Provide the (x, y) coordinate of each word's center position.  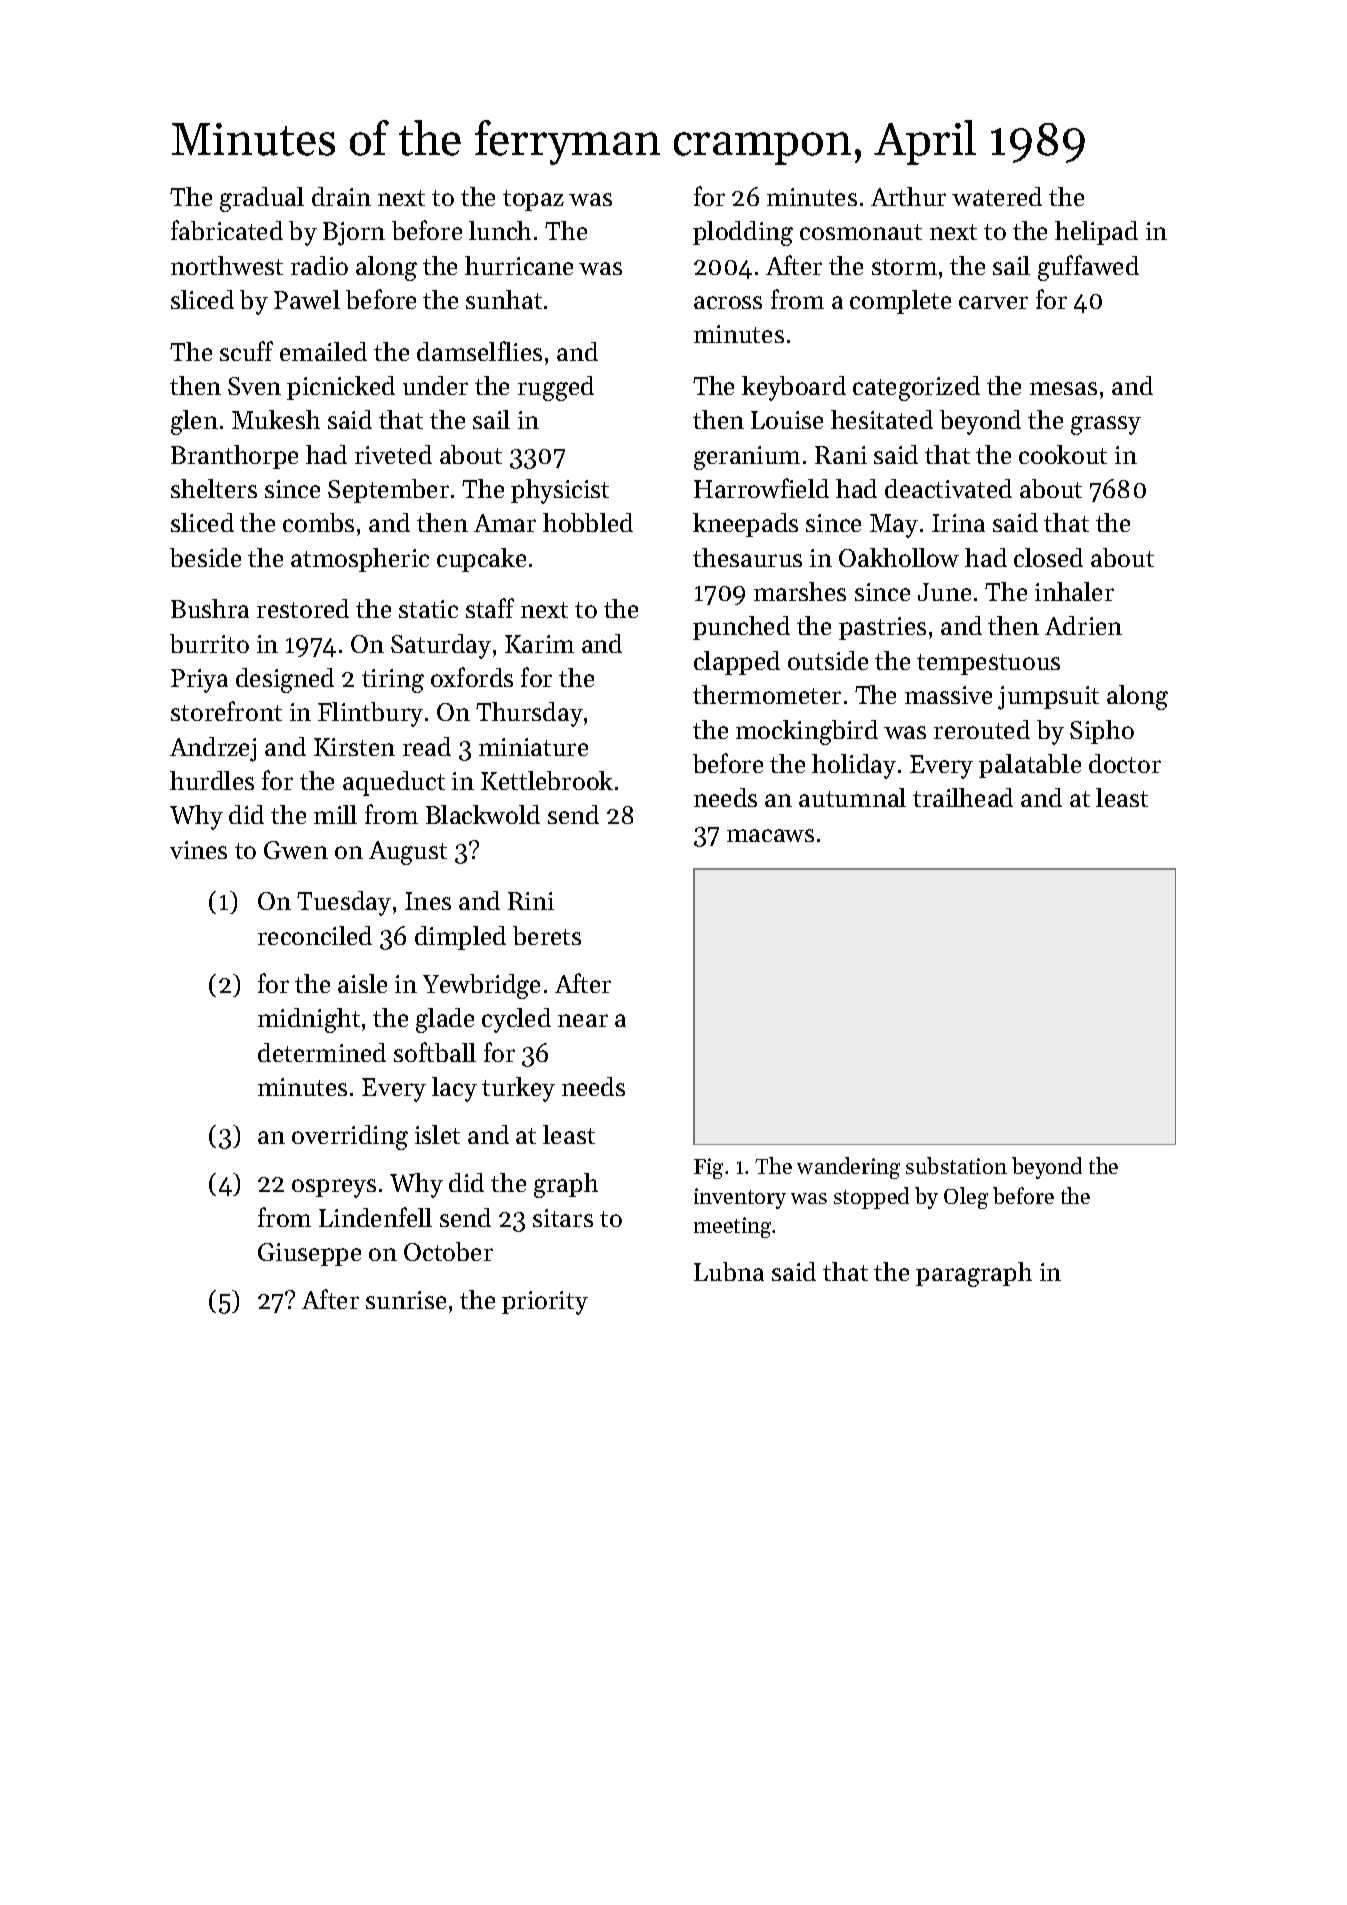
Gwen (296, 850)
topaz (533, 200)
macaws (770, 835)
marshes (800, 591)
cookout (1063, 454)
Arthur (908, 196)
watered (997, 196)
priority (545, 1303)
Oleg (966, 1198)
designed (285, 680)
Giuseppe (309, 1254)
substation (956, 1165)
